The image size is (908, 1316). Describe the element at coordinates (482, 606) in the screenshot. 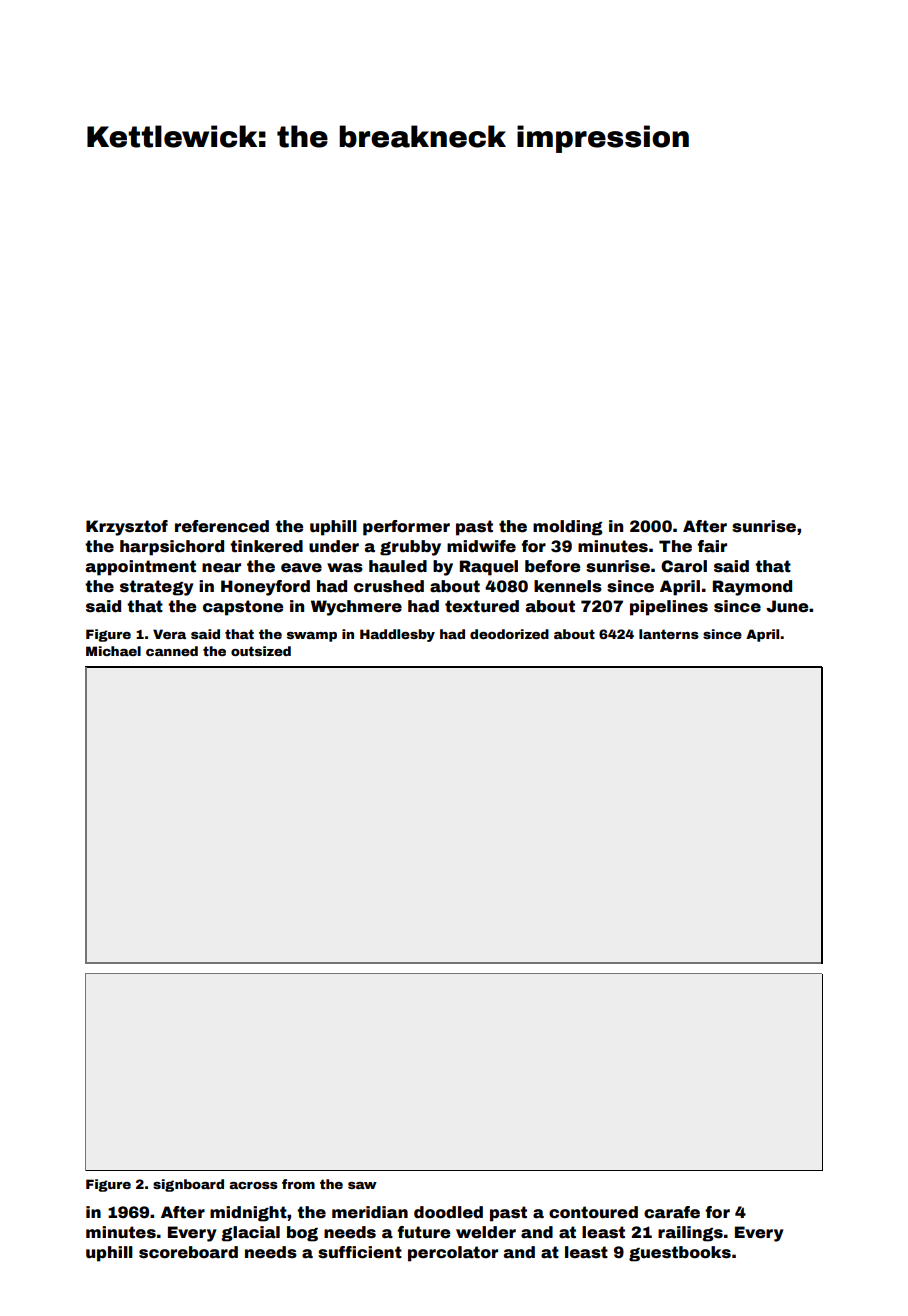

I see `textured` at that location.
